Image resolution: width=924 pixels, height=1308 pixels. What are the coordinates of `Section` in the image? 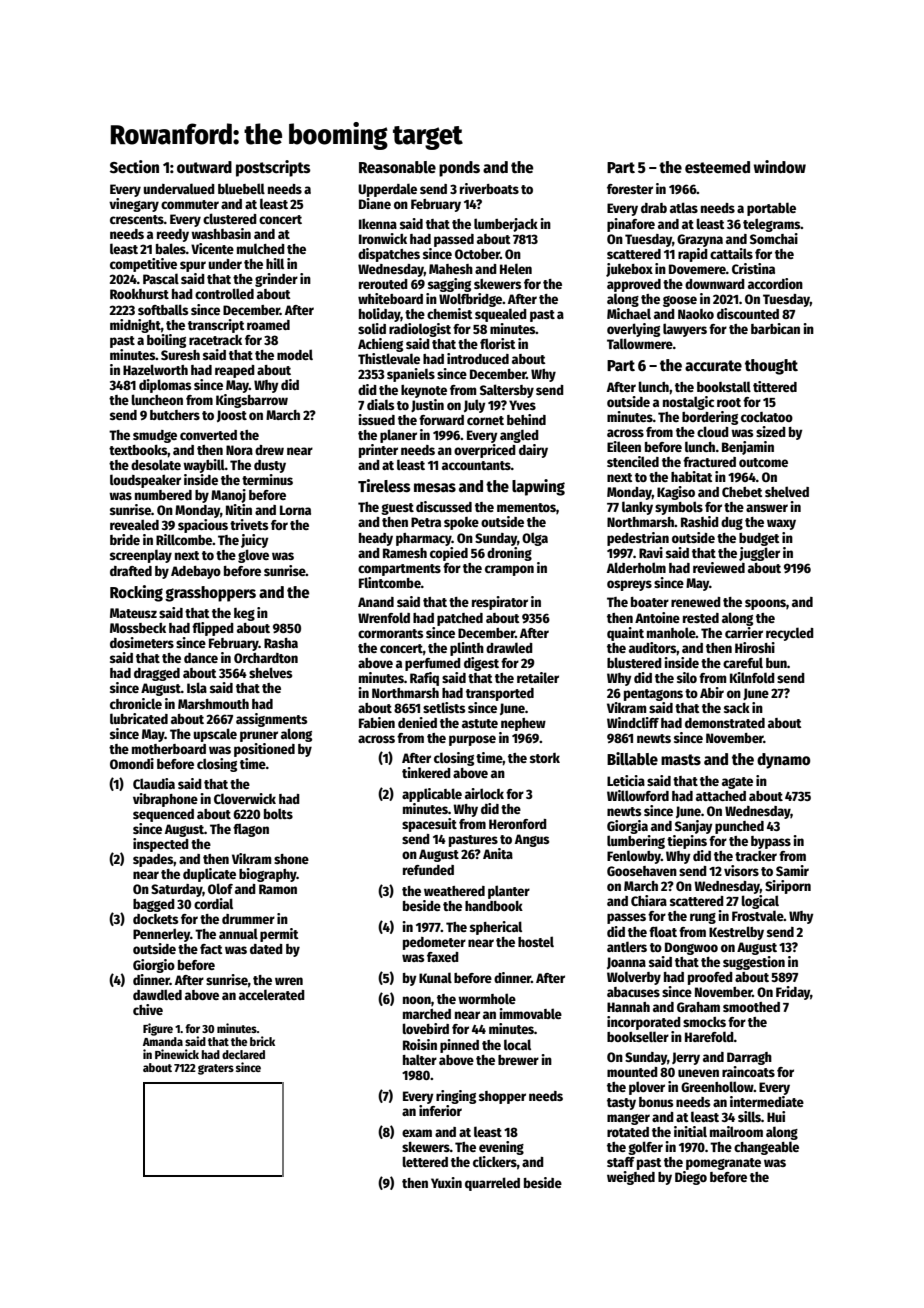 It's located at (134, 167).
